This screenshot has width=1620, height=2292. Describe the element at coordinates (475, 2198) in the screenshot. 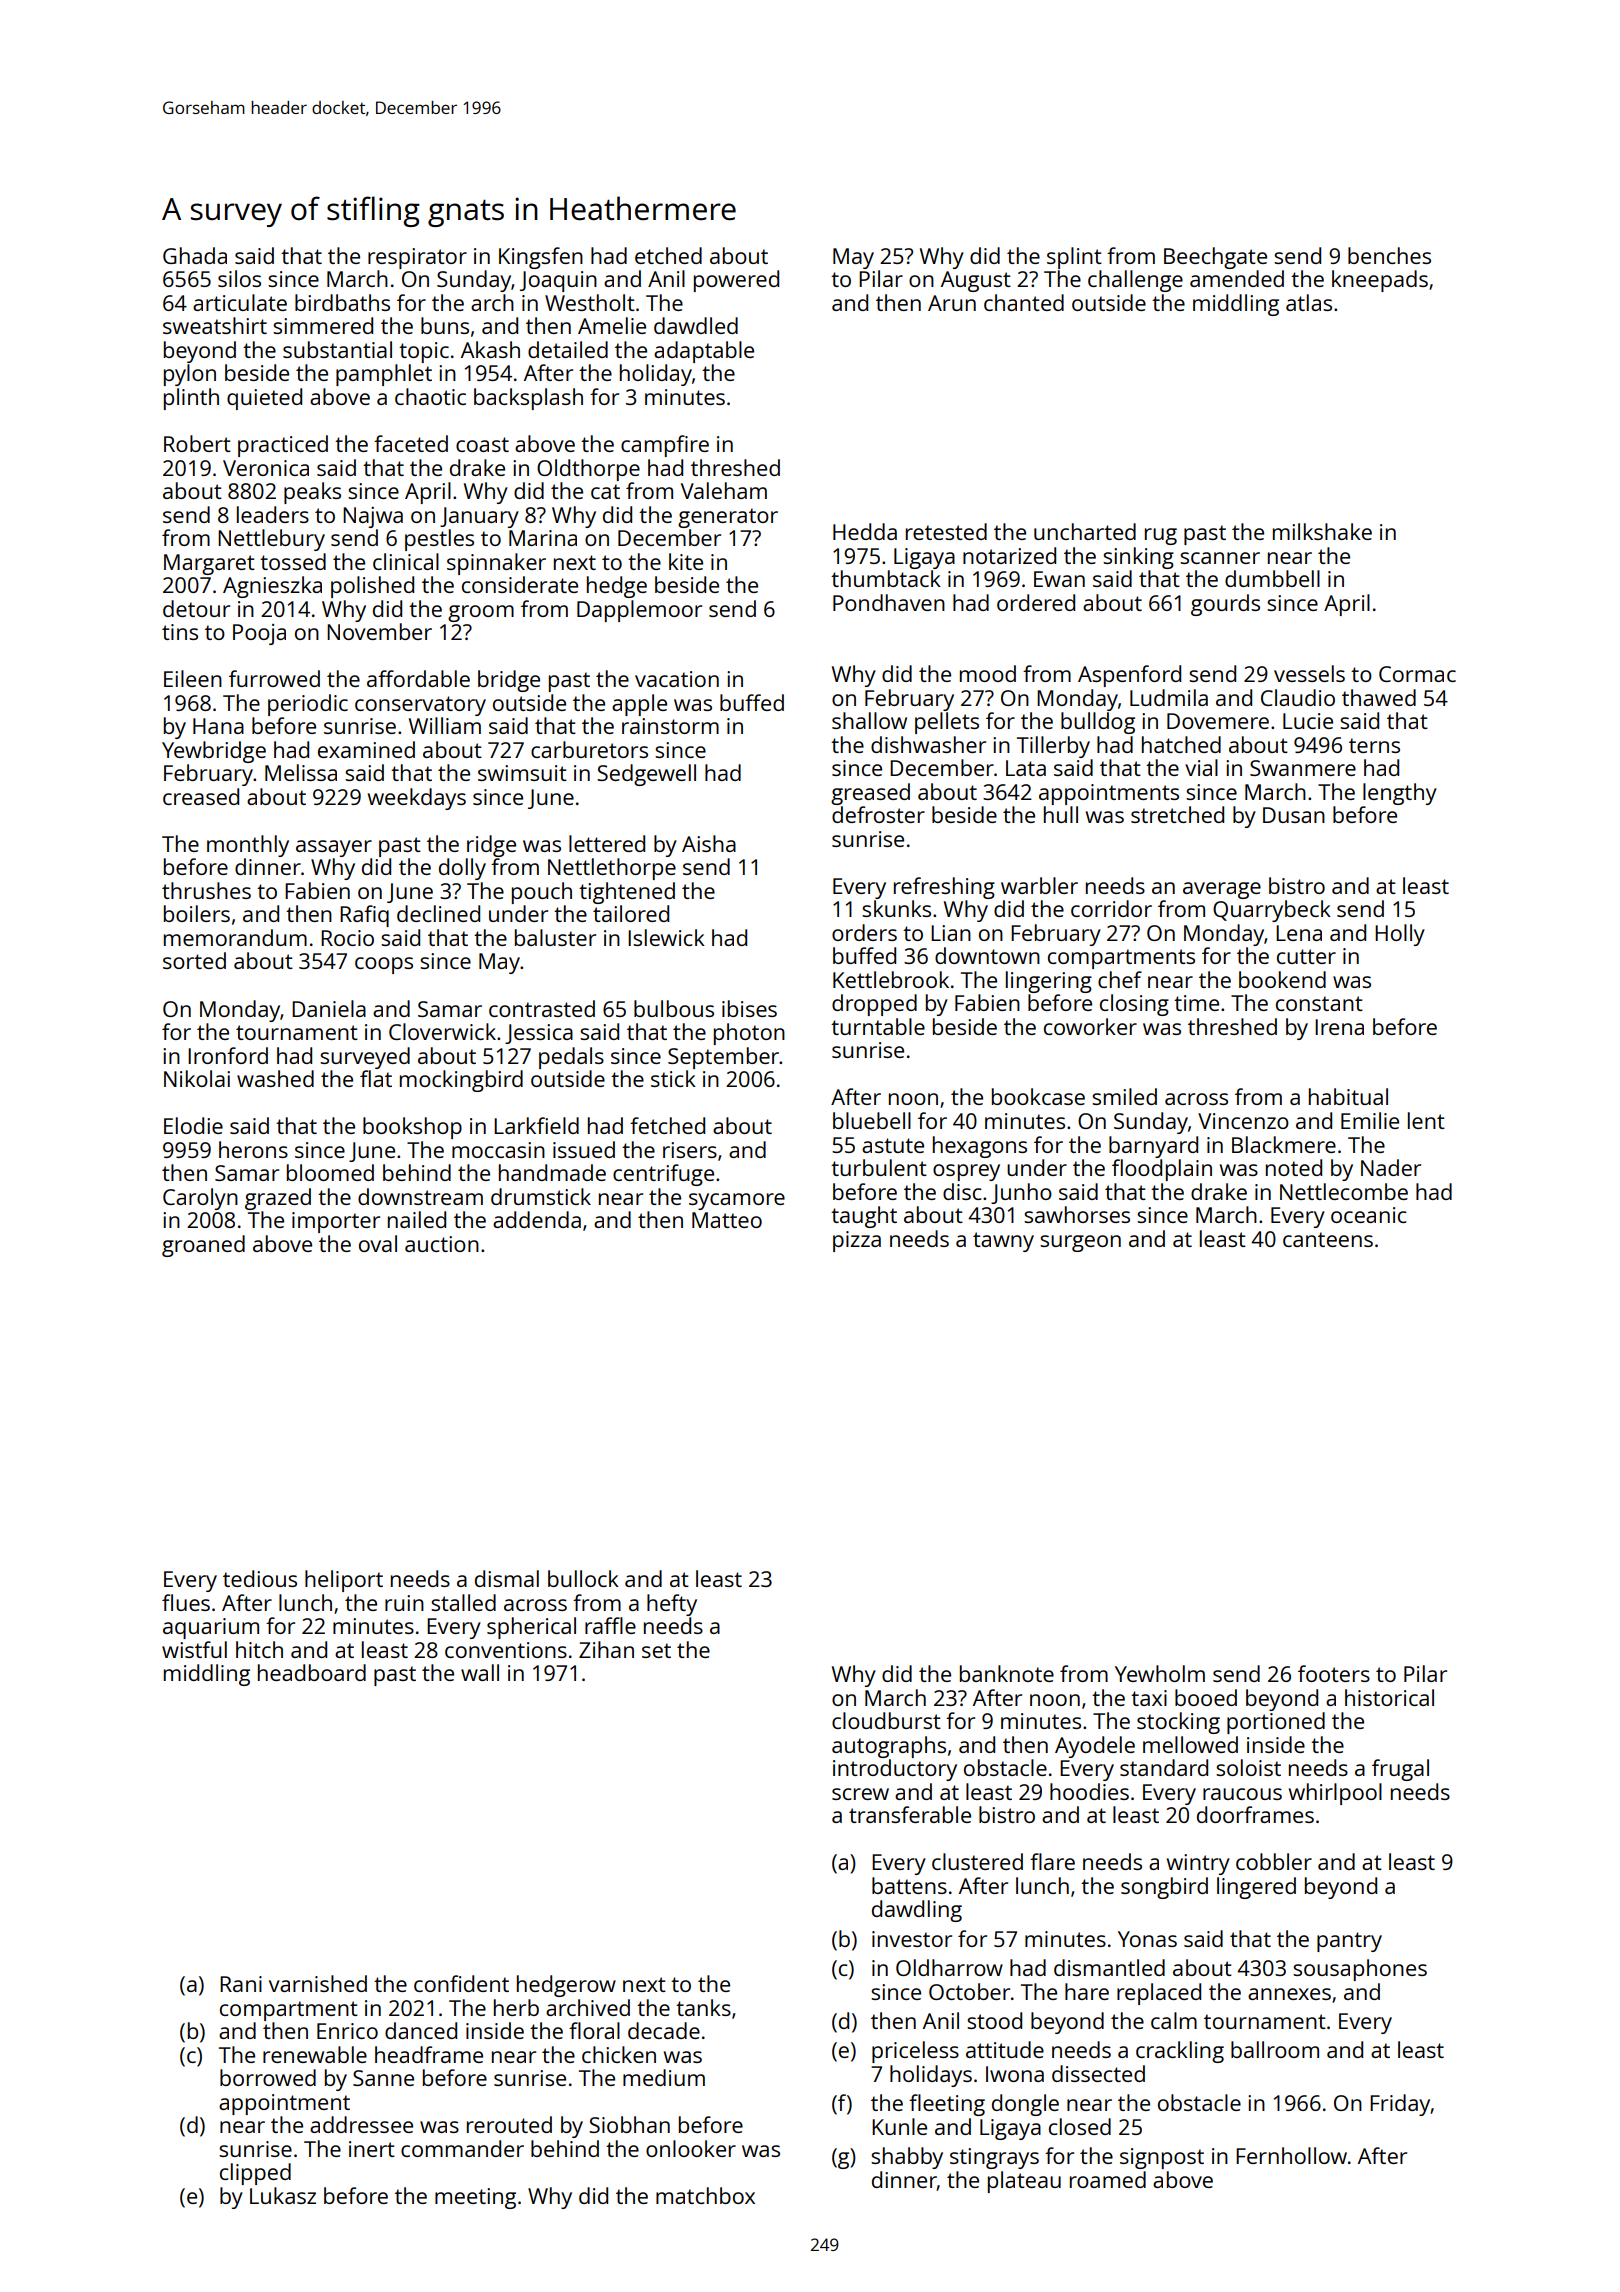

I see `meeting` at that location.
